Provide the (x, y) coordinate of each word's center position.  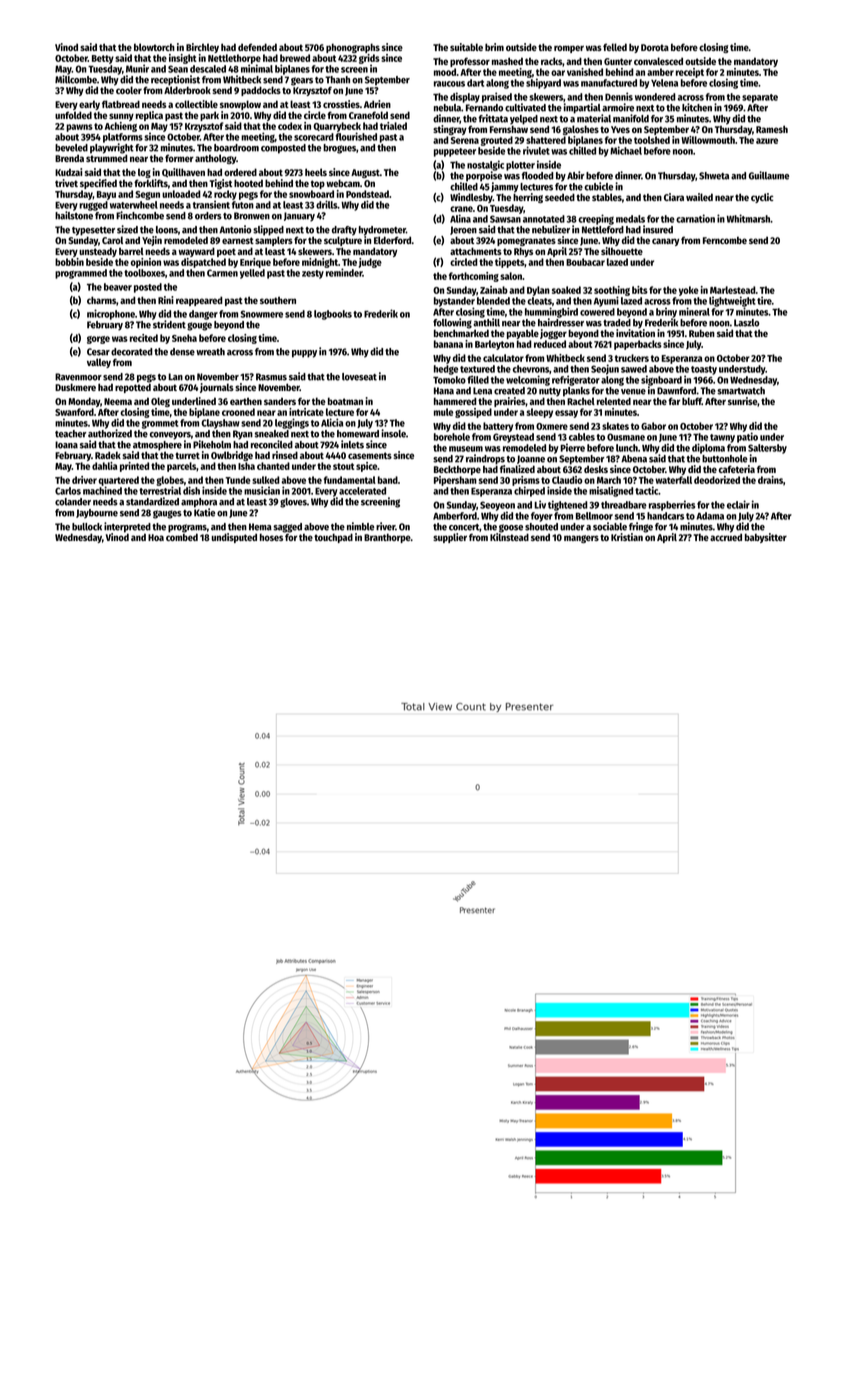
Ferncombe (725, 240)
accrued (726, 537)
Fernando (484, 108)
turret (187, 455)
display (465, 97)
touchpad (333, 538)
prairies (509, 402)
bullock (87, 527)
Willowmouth (708, 140)
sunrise (742, 401)
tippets (509, 263)
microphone (111, 314)
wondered (655, 97)
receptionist (175, 80)
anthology (215, 159)
